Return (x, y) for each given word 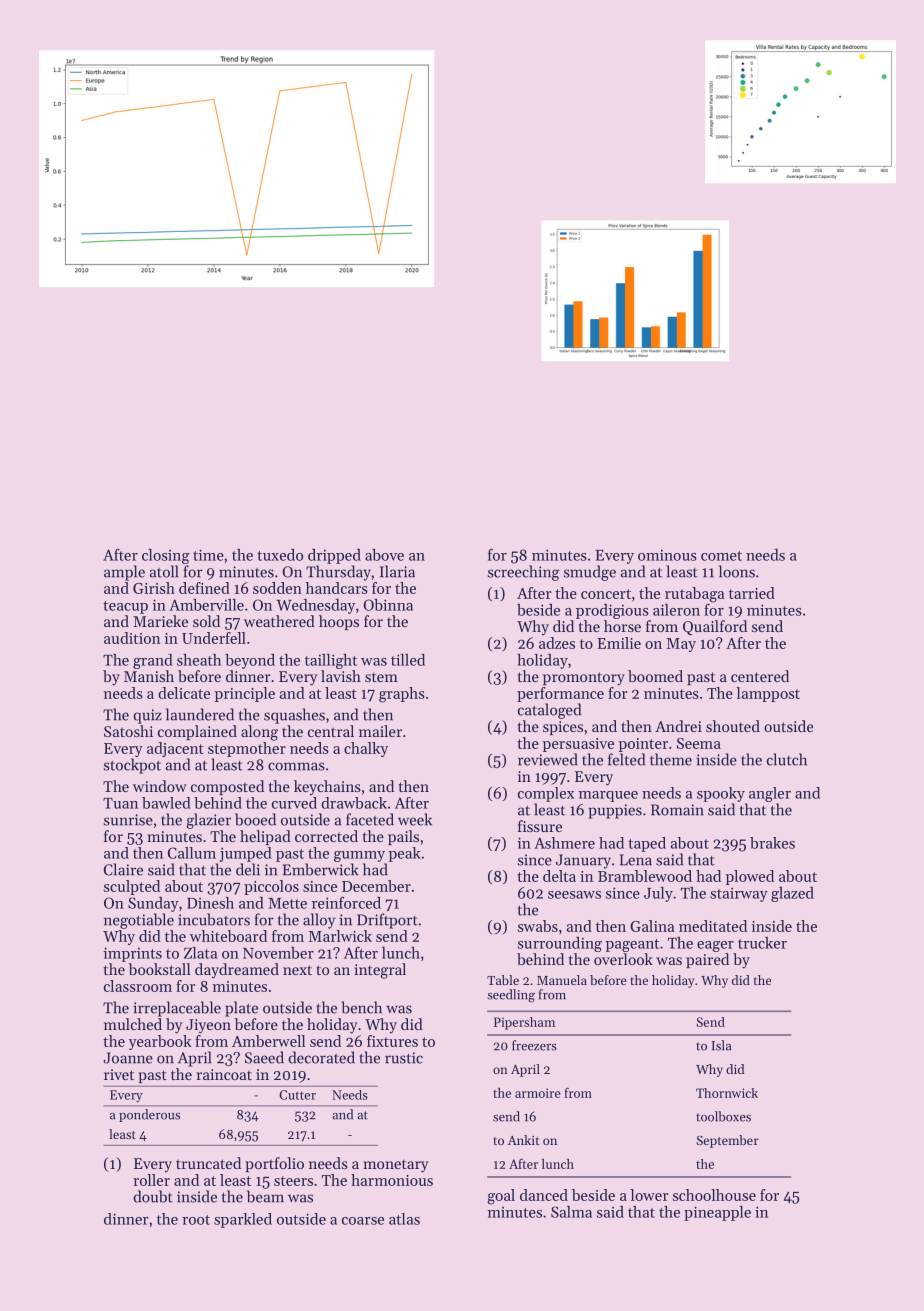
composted (227, 787)
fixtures (392, 1041)
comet (721, 556)
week (415, 819)
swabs (538, 926)
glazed (792, 894)
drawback (354, 803)
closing (166, 556)
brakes (772, 843)
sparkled (243, 1220)
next (297, 970)
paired (707, 960)
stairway (739, 895)
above (384, 555)
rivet (119, 1074)
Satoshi (128, 731)
